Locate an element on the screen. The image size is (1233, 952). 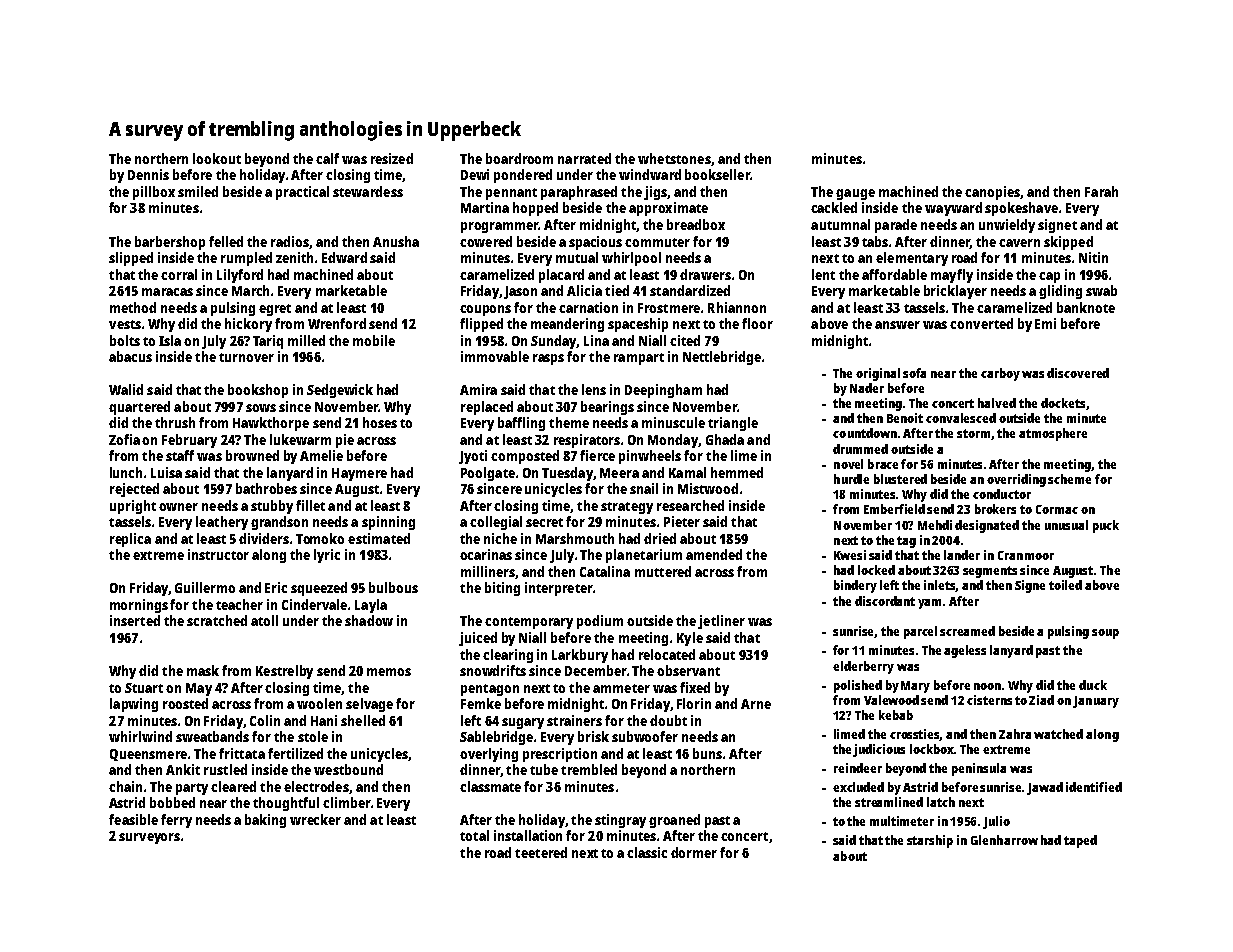
milliners is located at coordinates (488, 571).
